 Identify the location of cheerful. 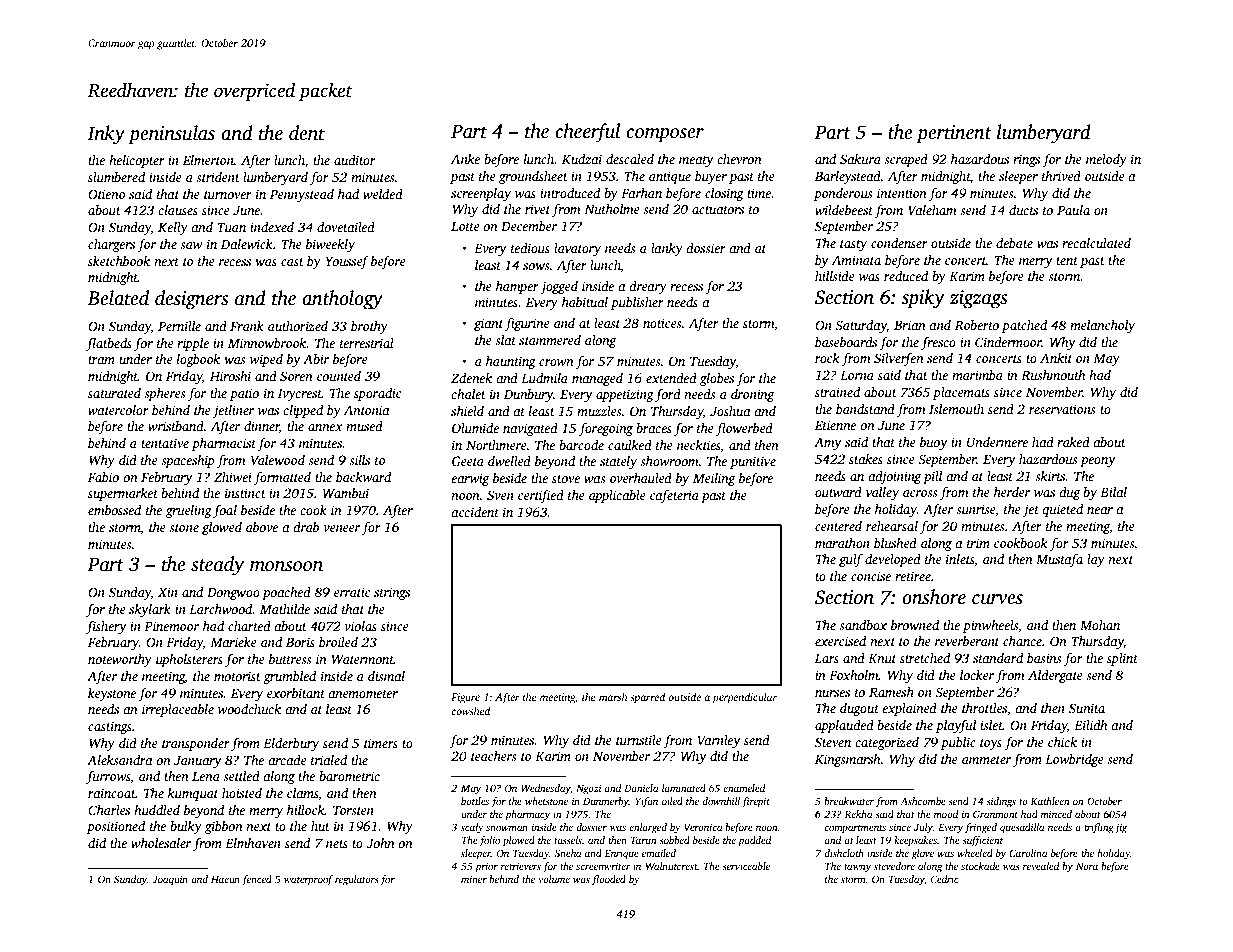
(587, 133).
